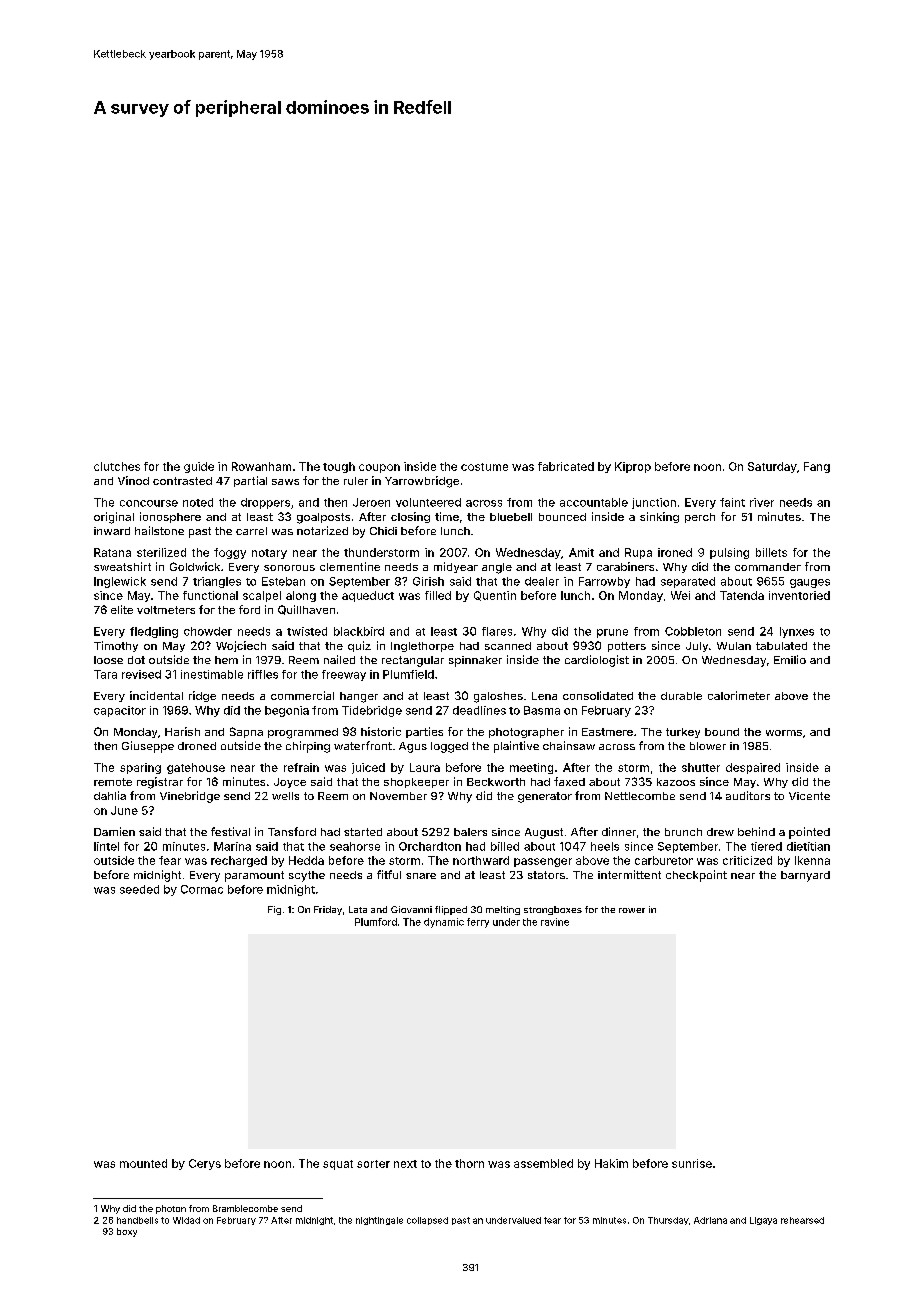  Describe the element at coordinates (205, 1164) in the page. I see `Cerys` at that location.
